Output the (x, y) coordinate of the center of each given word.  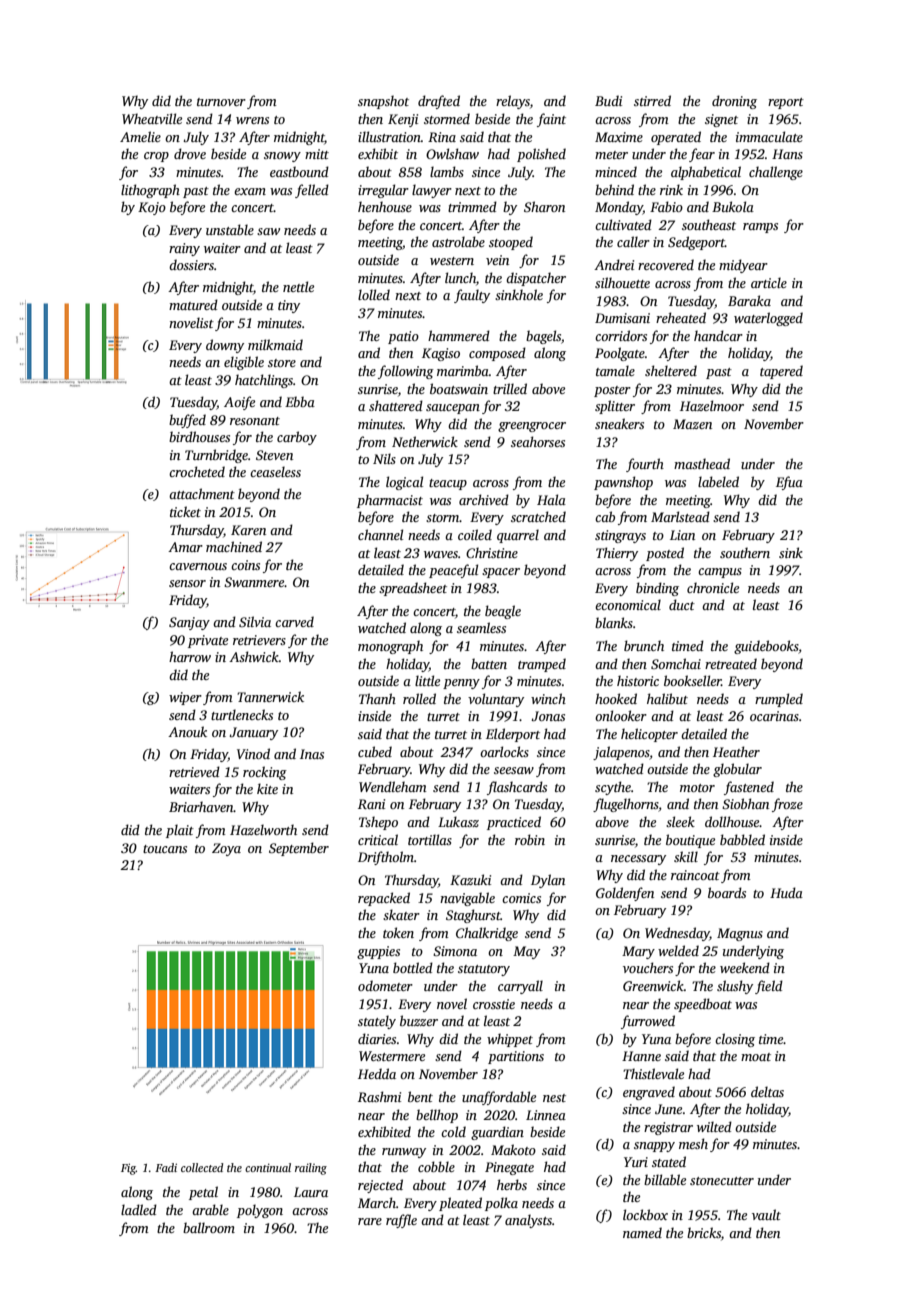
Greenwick (653, 985)
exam (250, 191)
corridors (621, 335)
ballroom (209, 1227)
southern (745, 552)
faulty (472, 296)
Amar (185, 547)
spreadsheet (413, 589)
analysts (528, 1221)
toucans (165, 849)
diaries (377, 1038)
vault (766, 1214)
